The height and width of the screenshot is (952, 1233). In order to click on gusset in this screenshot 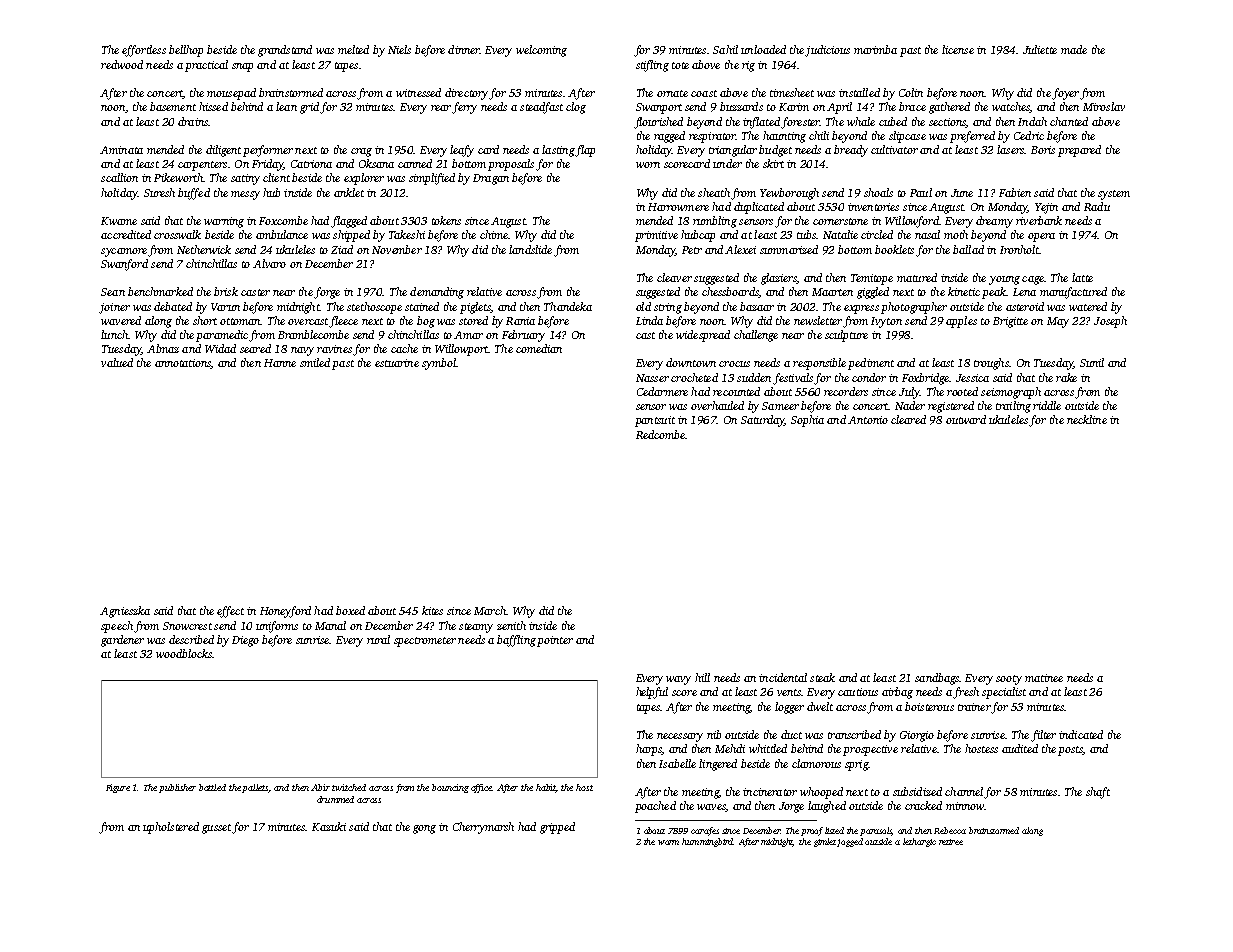, I will do `click(216, 829)`.
